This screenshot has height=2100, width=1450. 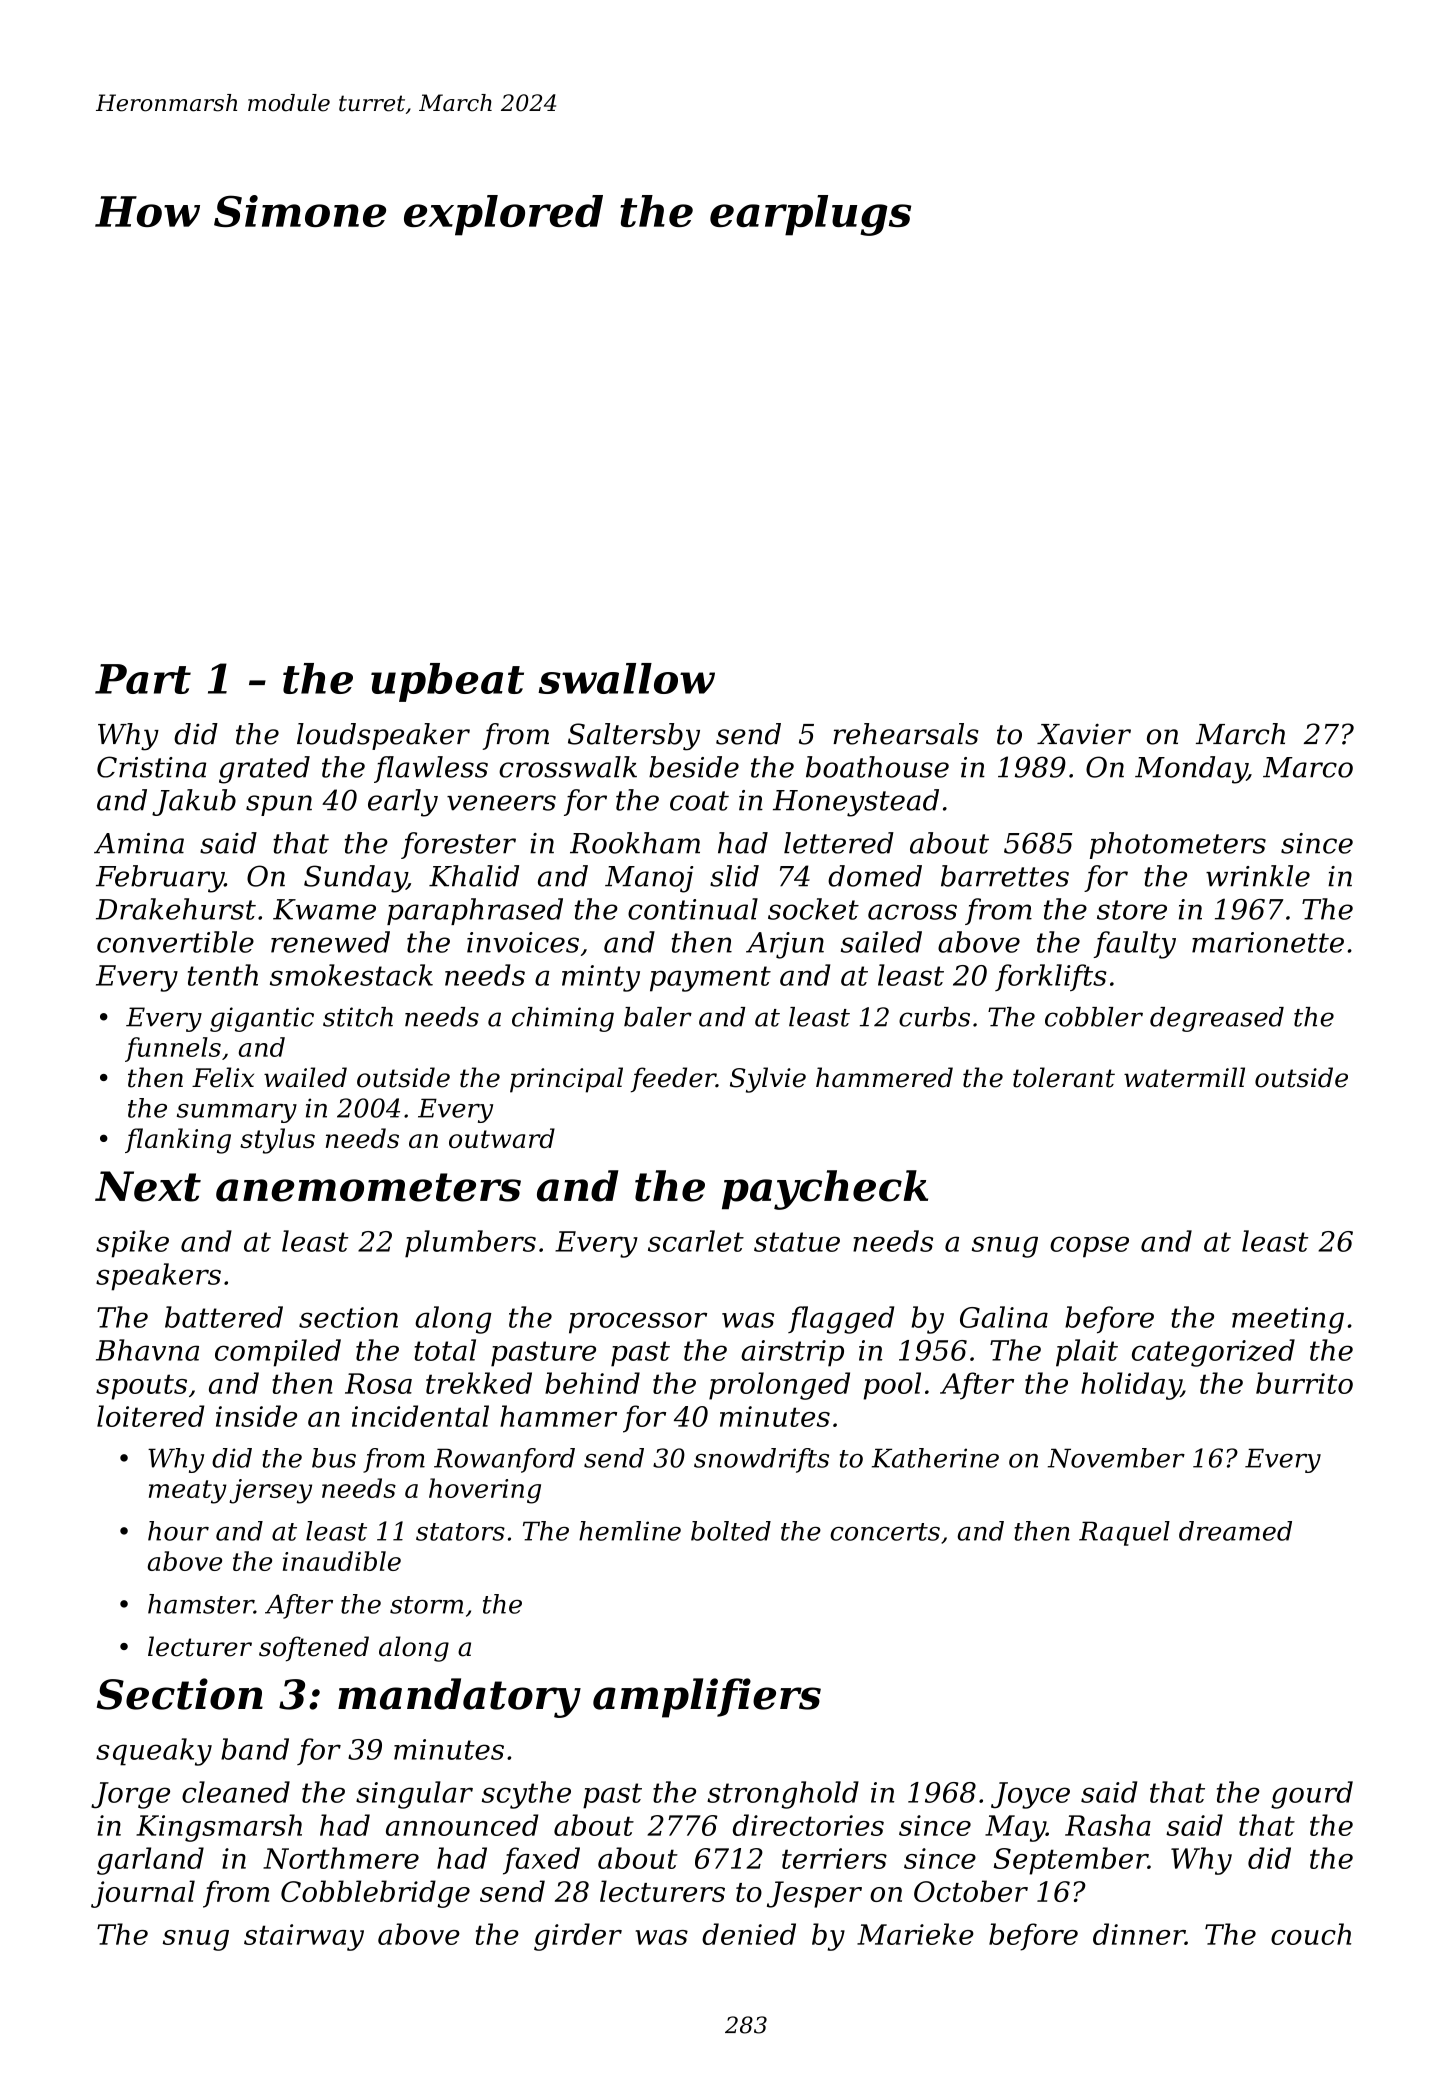 I want to click on mandatory, so click(x=459, y=1698).
